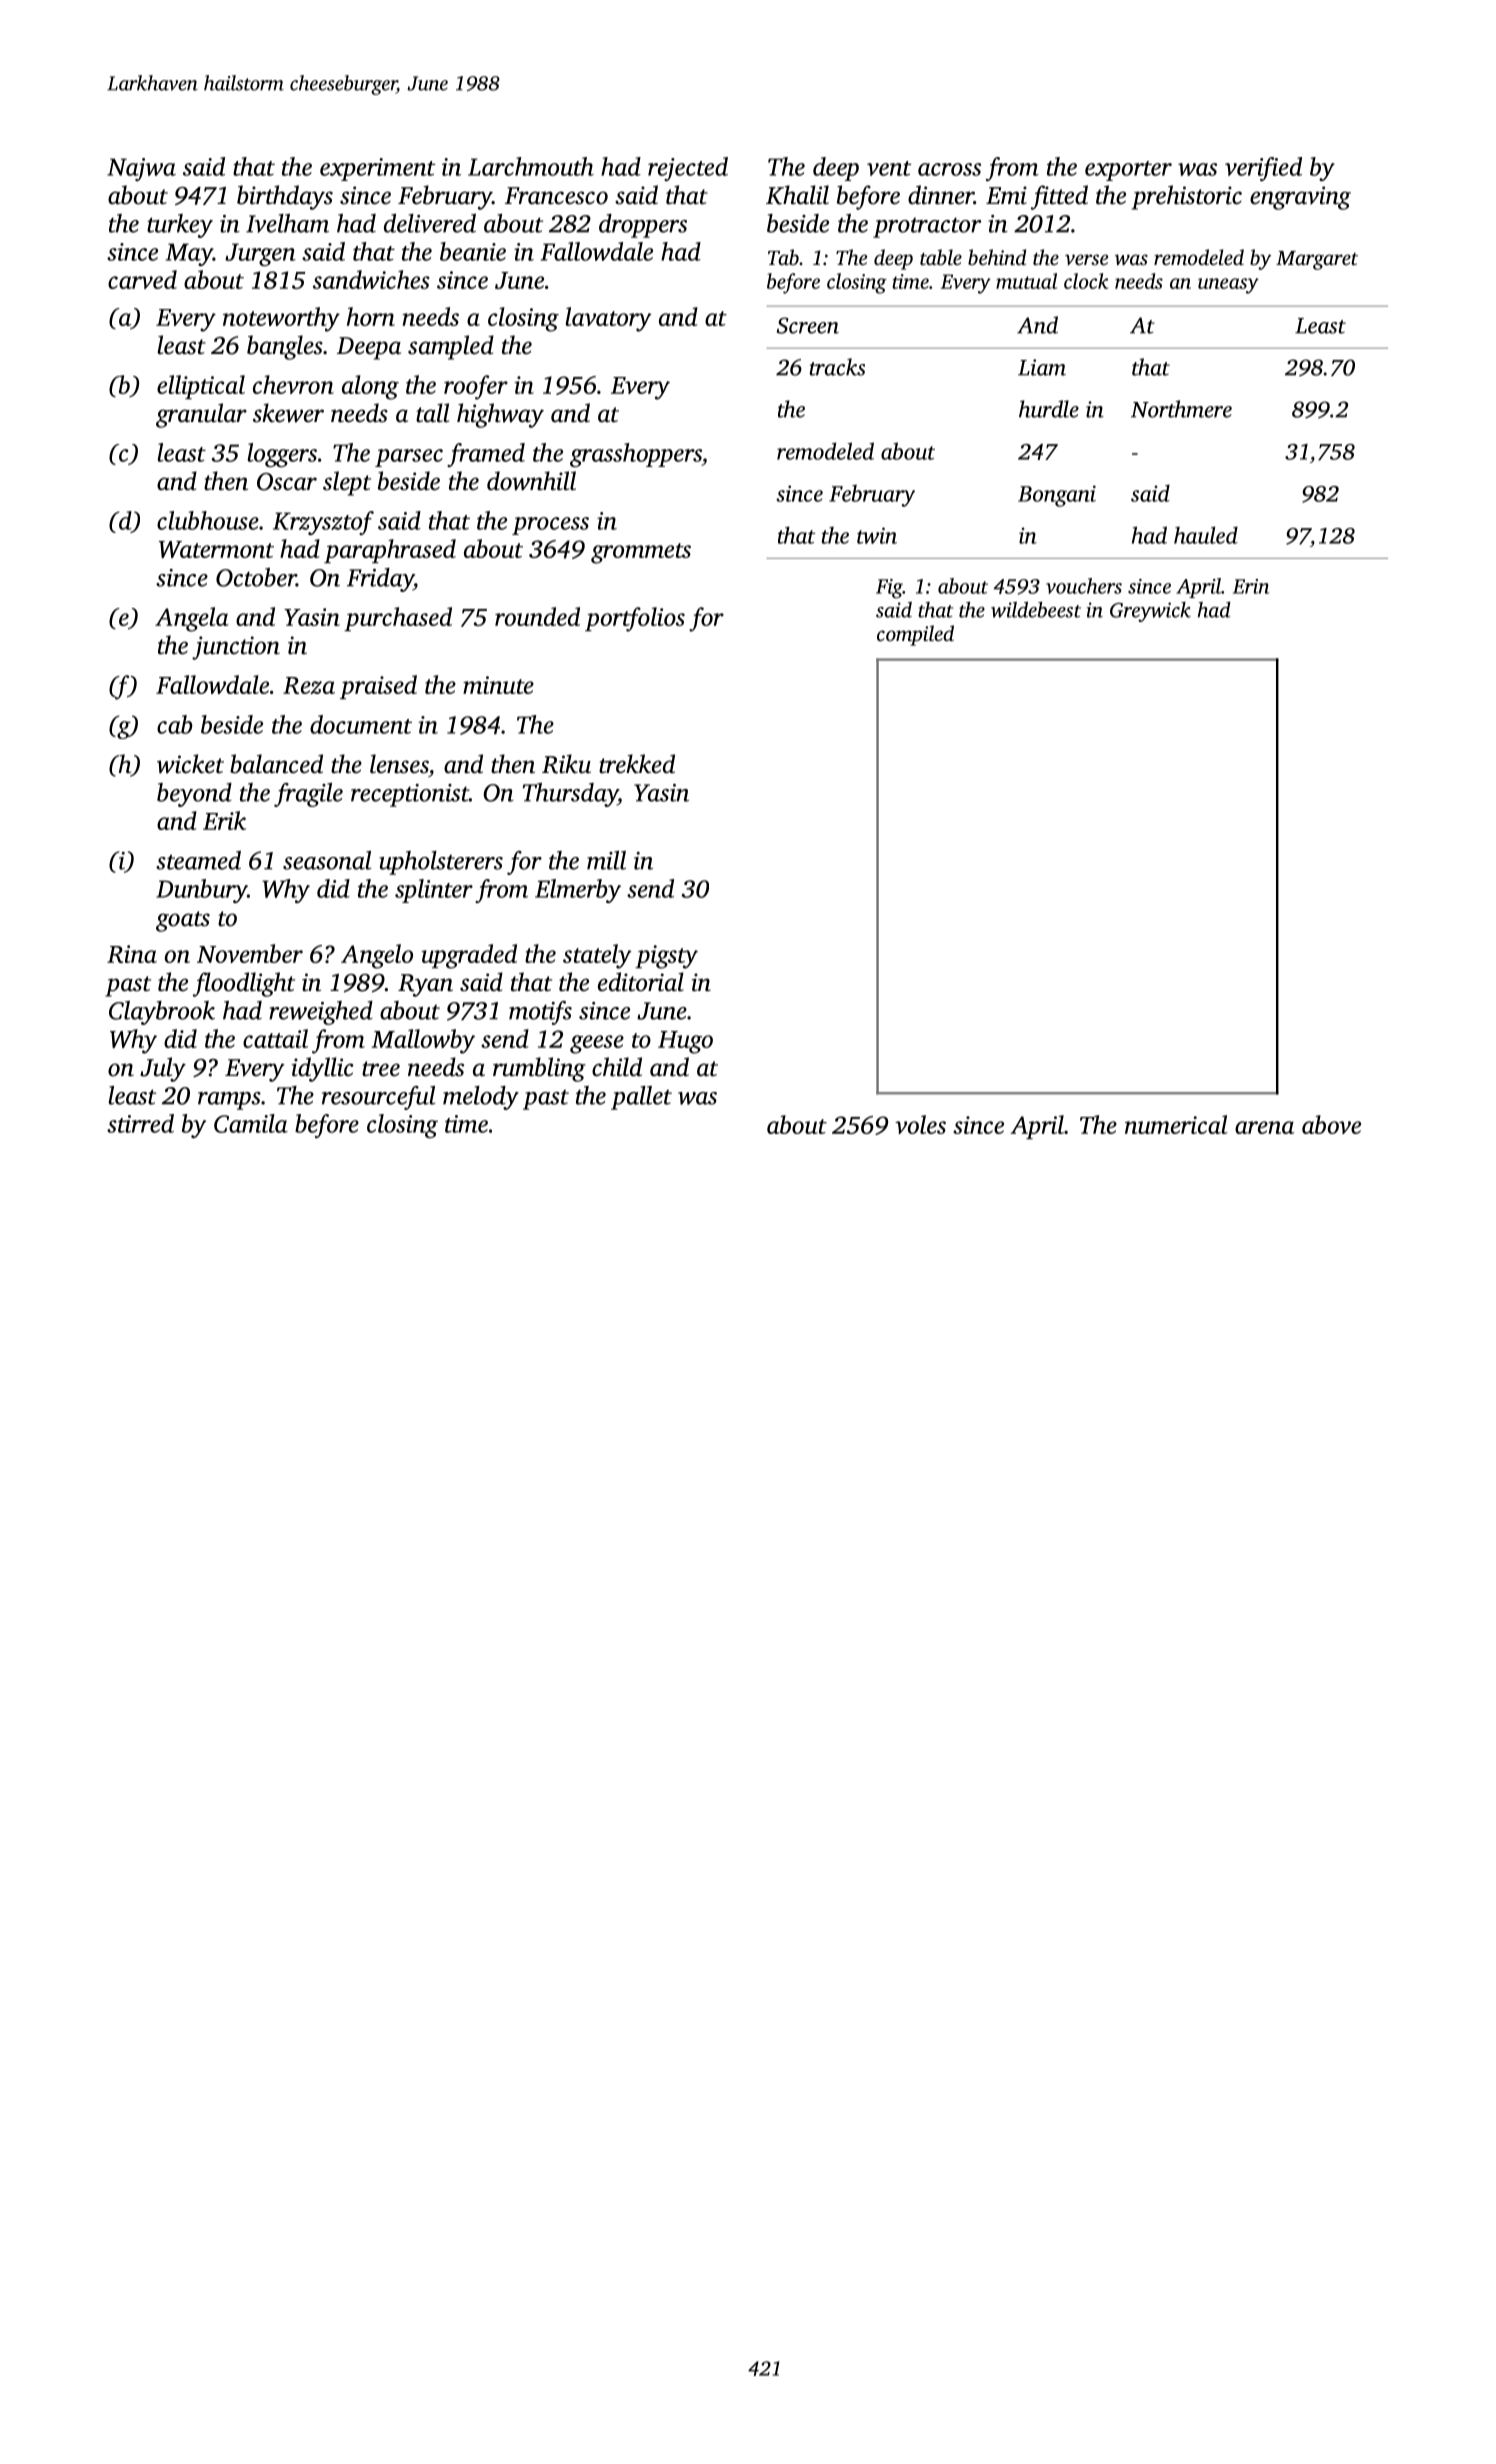  What do you see at coordinates (140, 1123) in the screenshot?
I see `stirred` at bounding box center [140, 1123].
